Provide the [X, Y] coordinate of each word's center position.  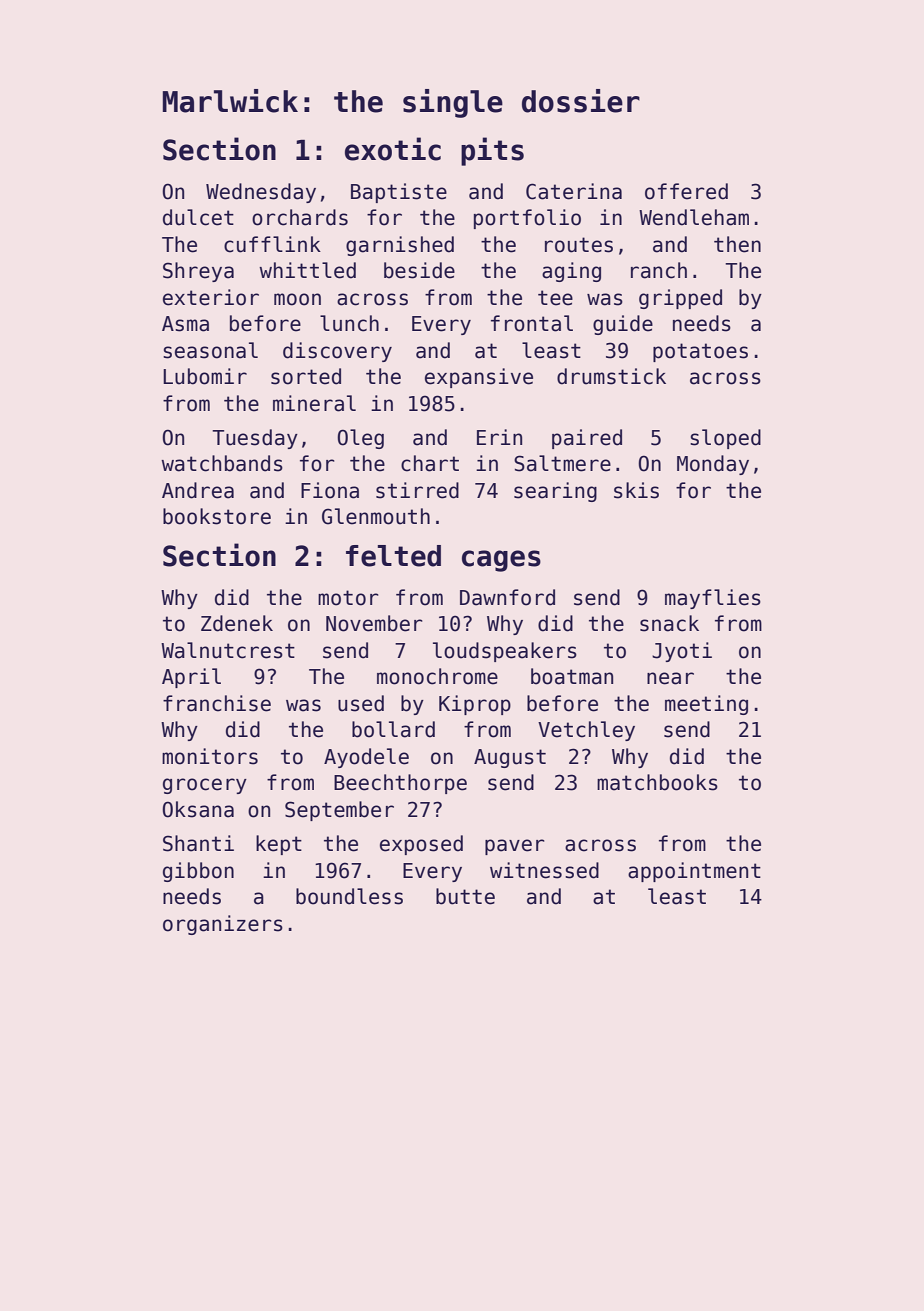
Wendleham [694, 217]
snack [669, 623]
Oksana [198, 809]
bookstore [217, 516]
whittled [307, 270]
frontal [532, 323]
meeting [706, 705]
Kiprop [475, 705]
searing [555, 492]
